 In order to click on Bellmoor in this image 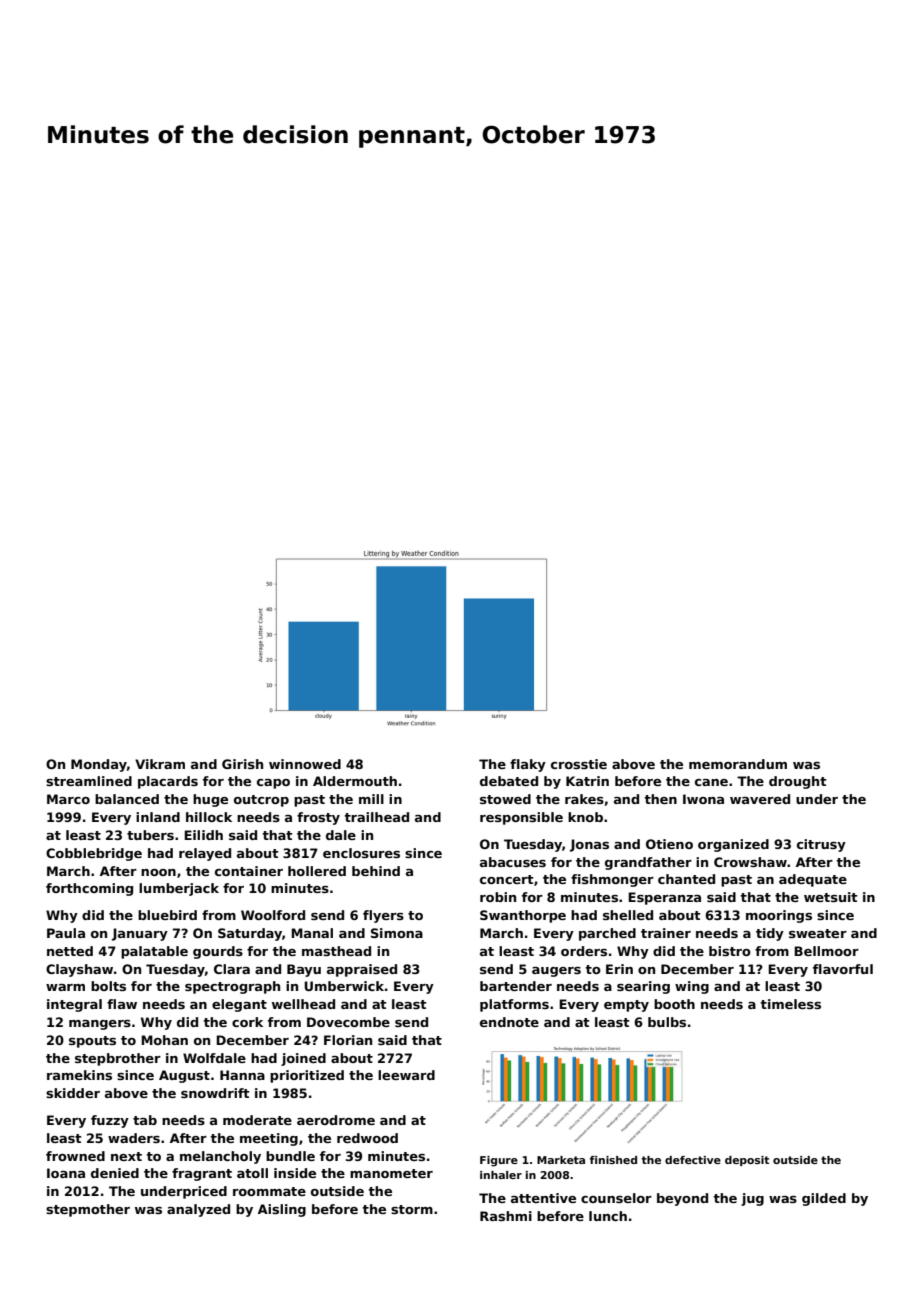, I will do `click(826, 951)`.
